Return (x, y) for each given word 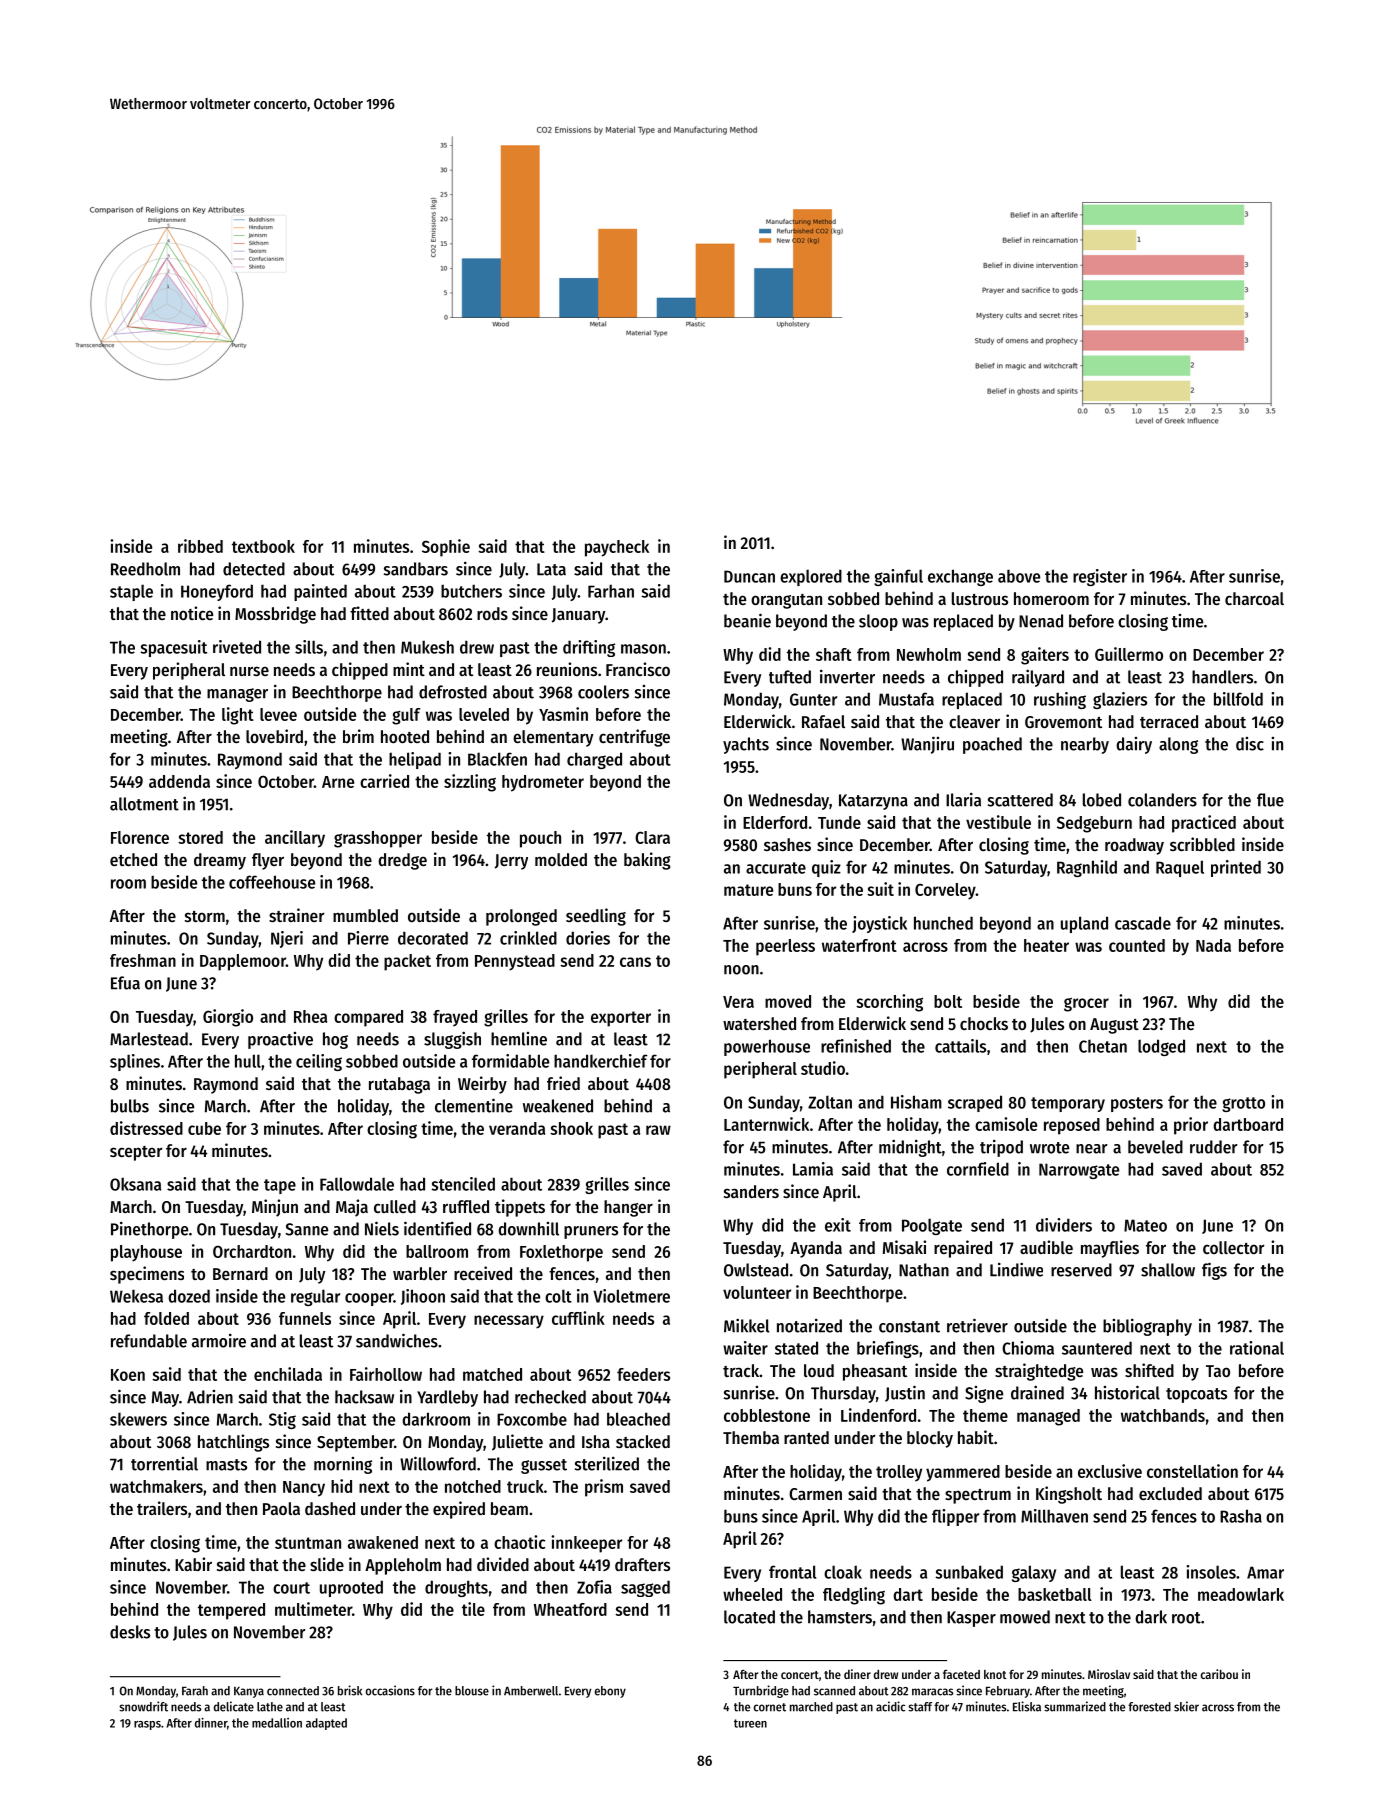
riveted (237, 647)
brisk (350, 1690)
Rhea (310, 1016)
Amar (1265, 1572)
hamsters (840, 1617)
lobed (1102, 800)
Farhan (611, 591)
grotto (1243, 1104)
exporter (621, 1019)
